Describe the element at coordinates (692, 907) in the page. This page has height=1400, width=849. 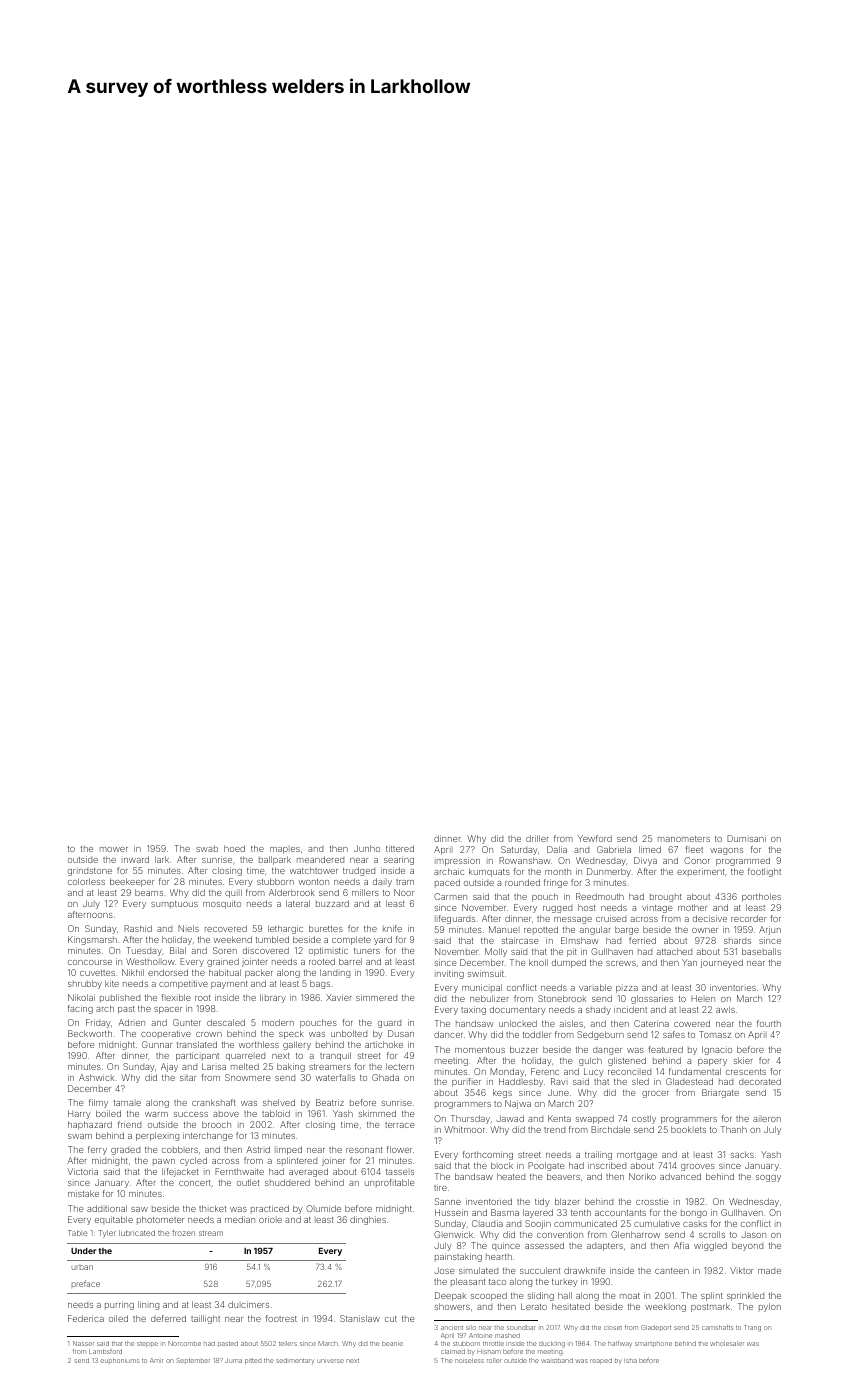
I see `mother` at that location.
